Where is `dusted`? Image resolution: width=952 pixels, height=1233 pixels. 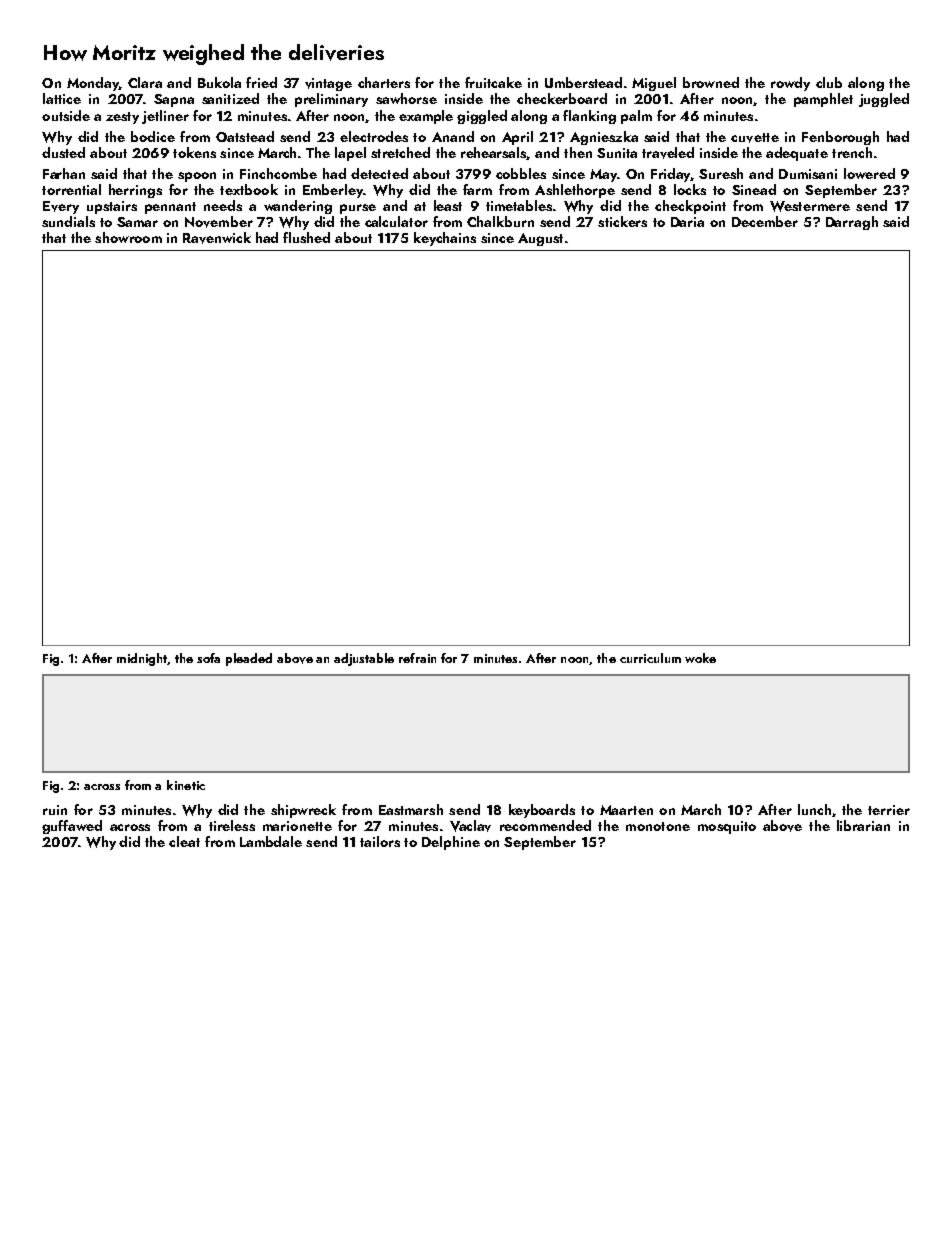
dusted is located at coordinates (63, 152).
